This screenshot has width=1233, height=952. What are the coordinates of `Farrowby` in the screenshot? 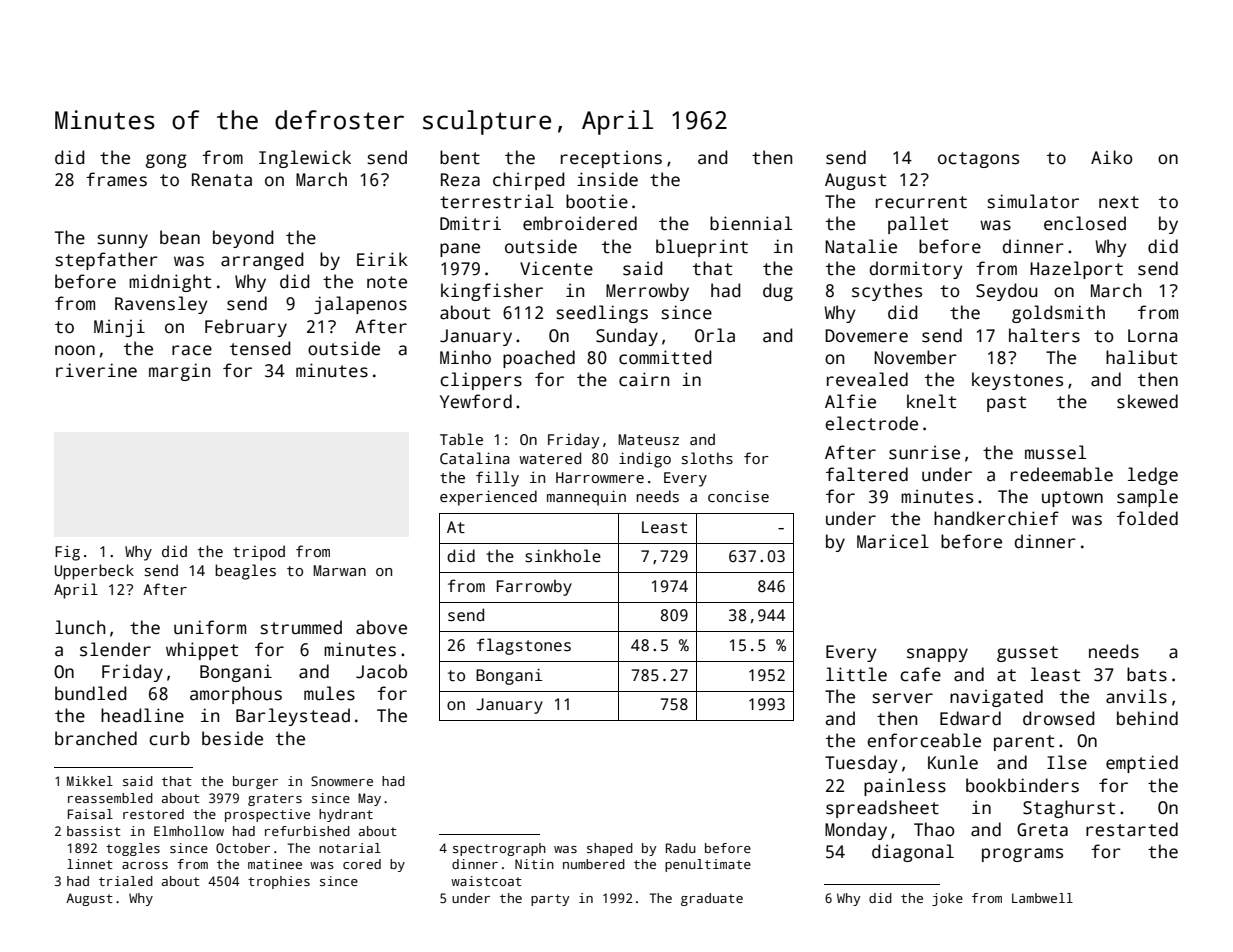 It's located at (534, 587).
